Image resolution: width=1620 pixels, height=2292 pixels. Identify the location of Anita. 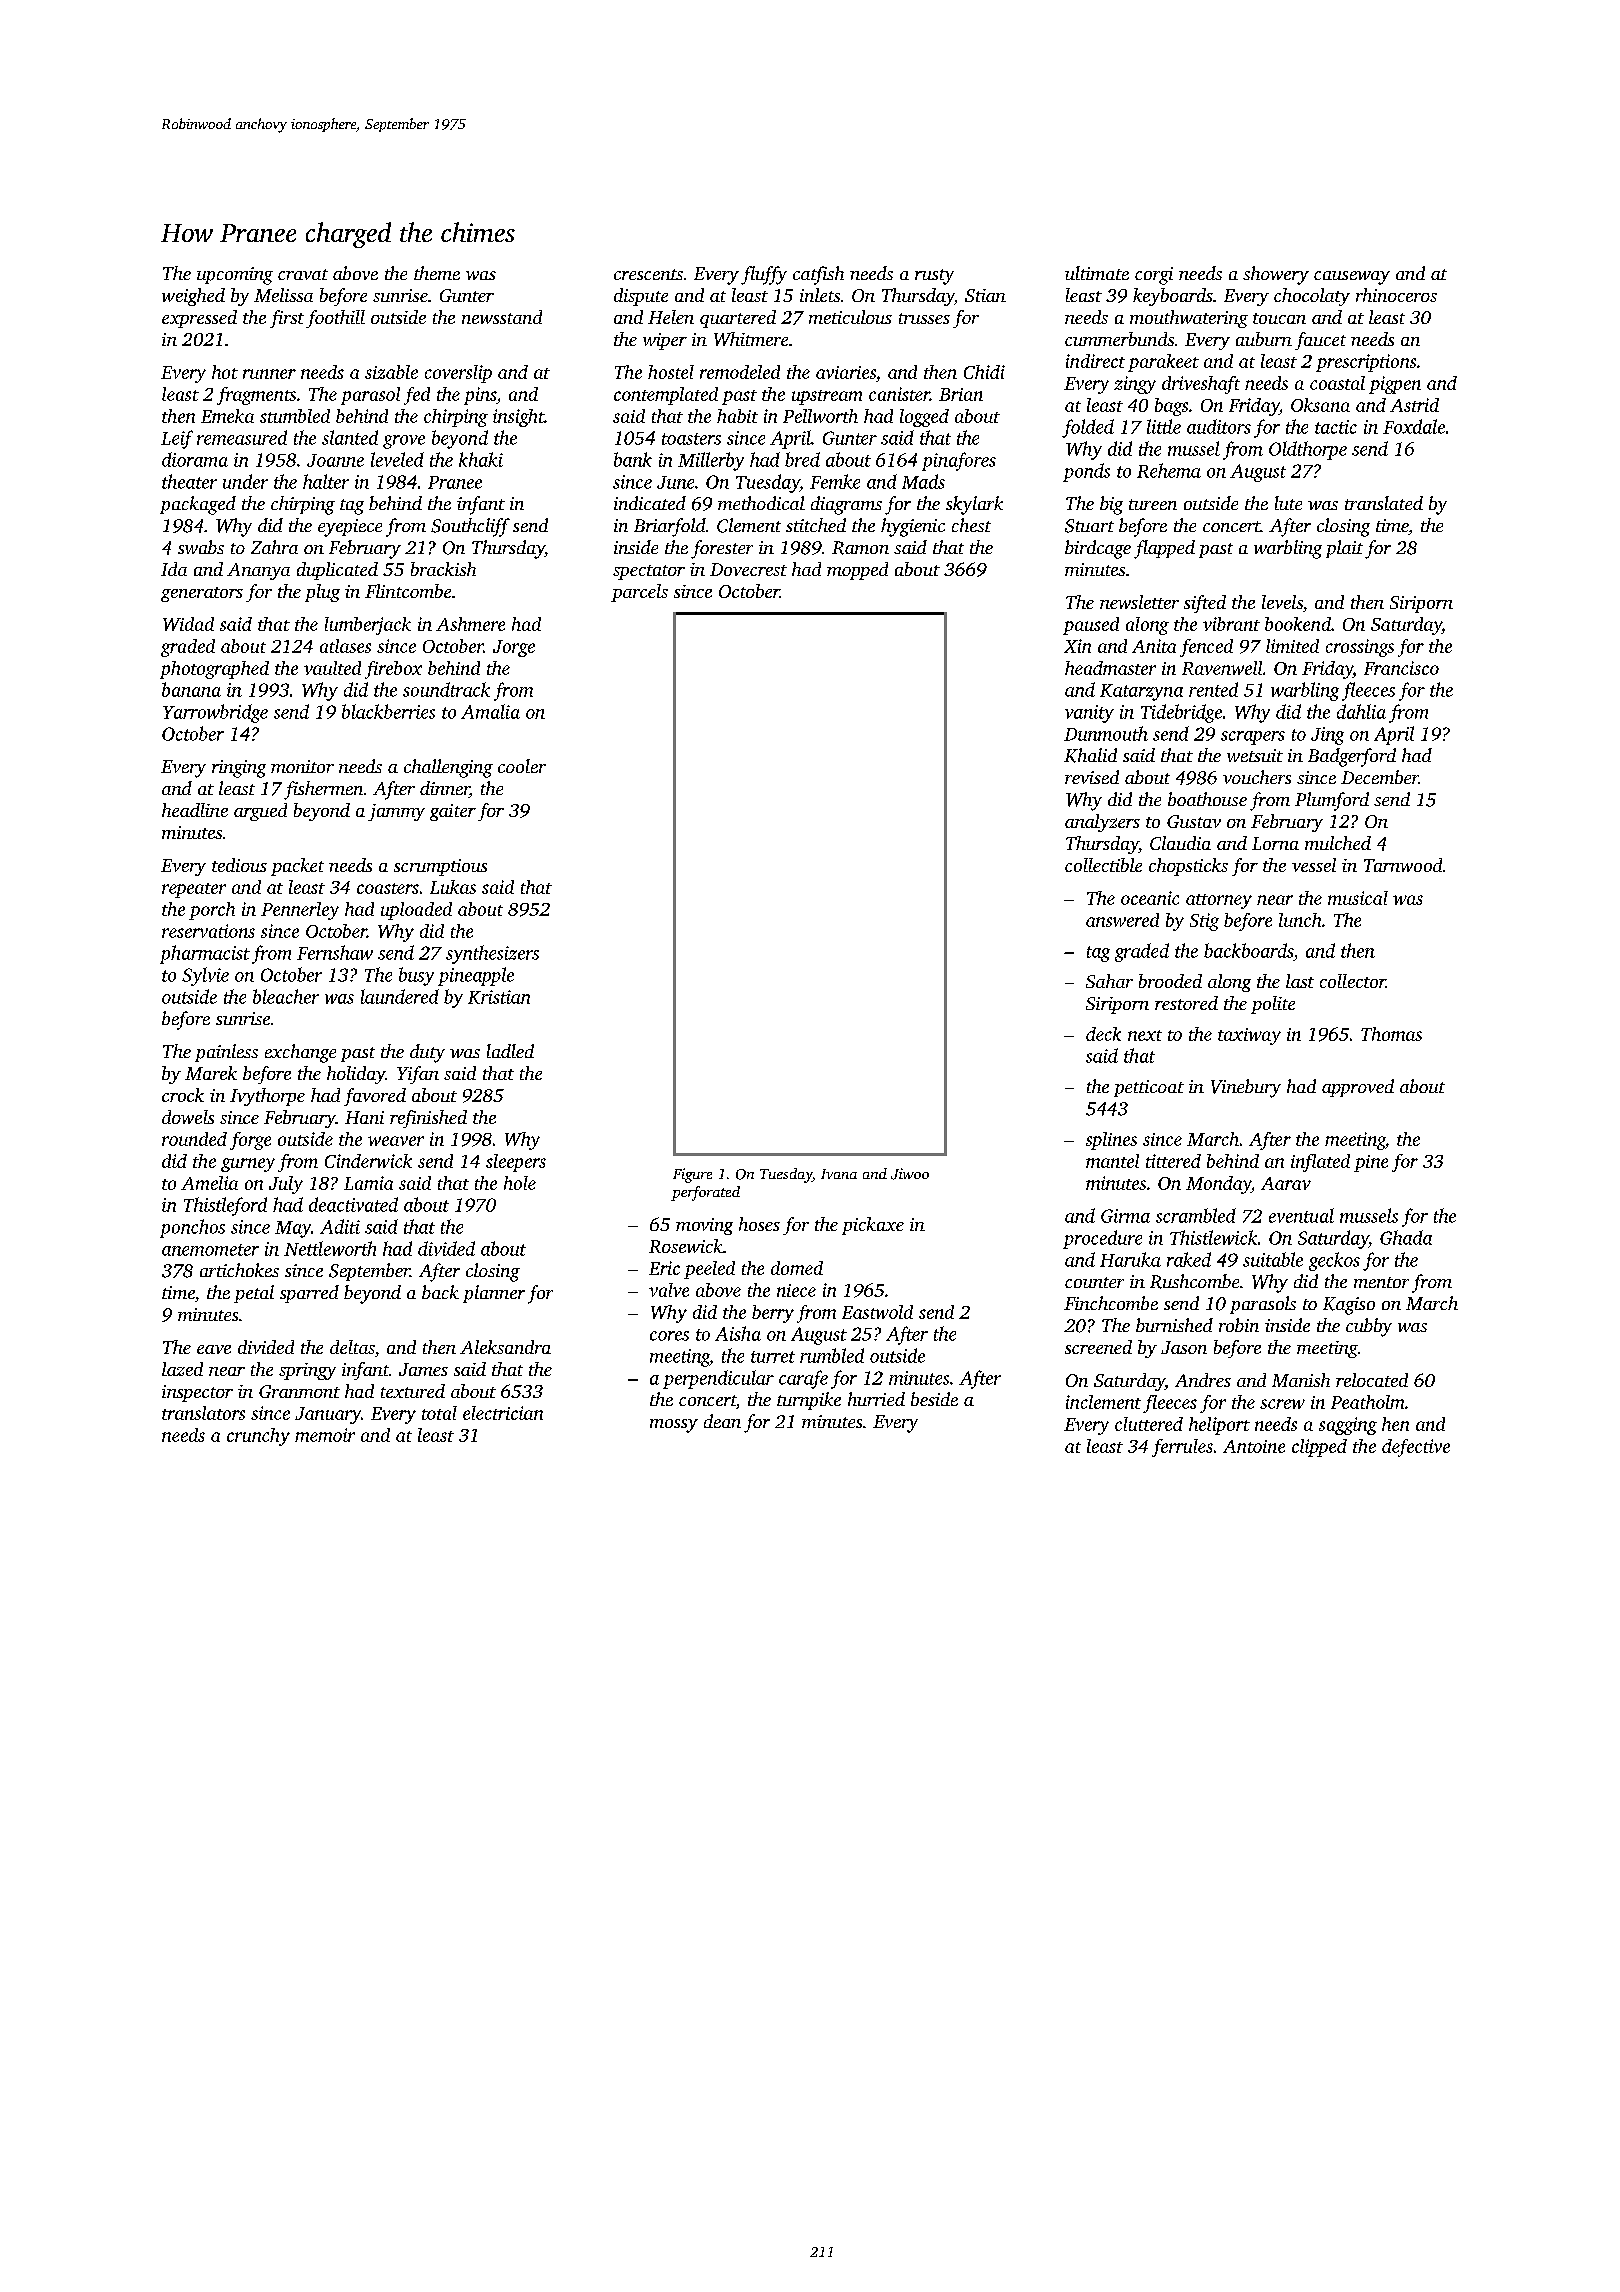
(1154, 646).
